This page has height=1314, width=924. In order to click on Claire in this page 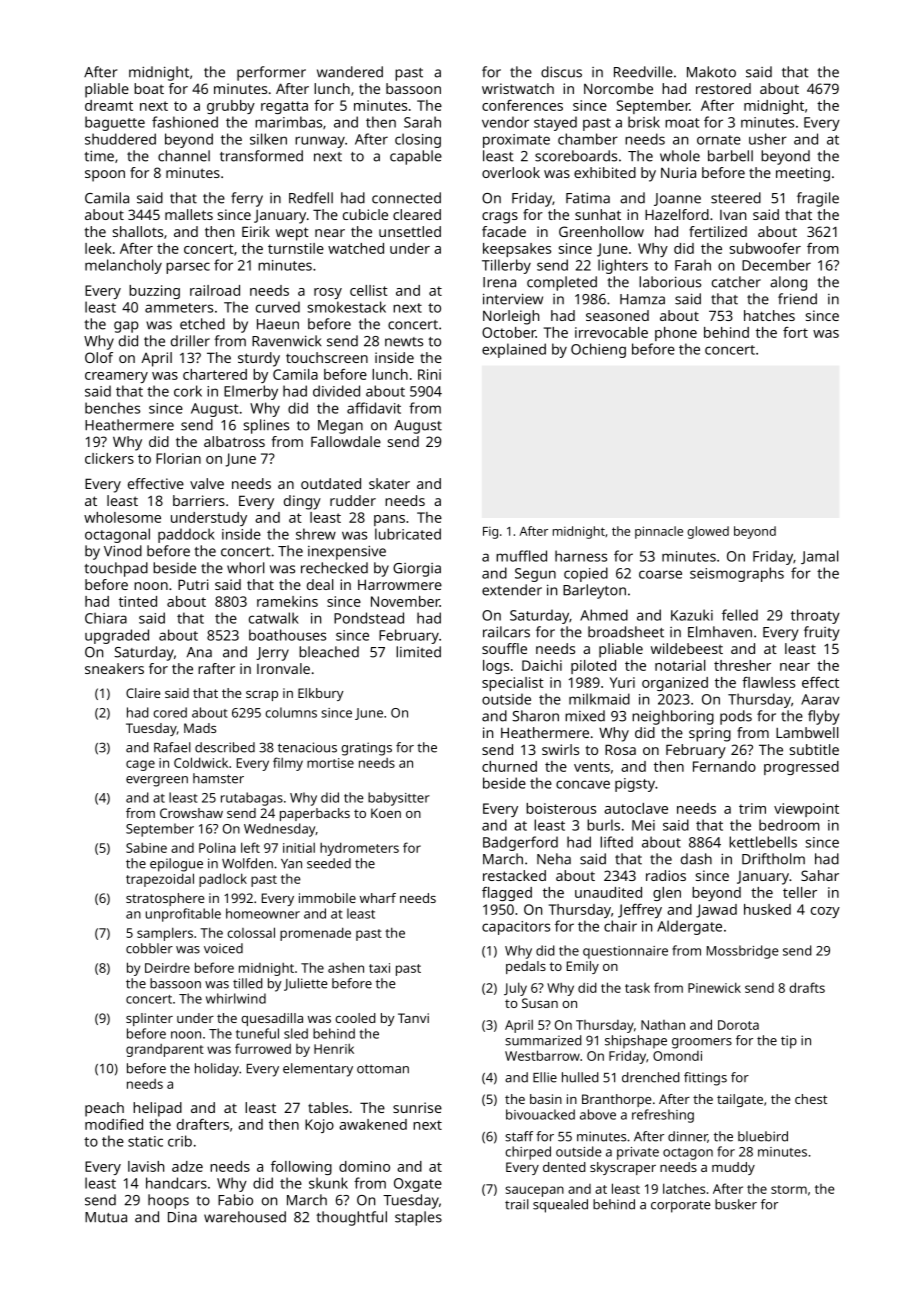, I will do `click(143, 693)`.
